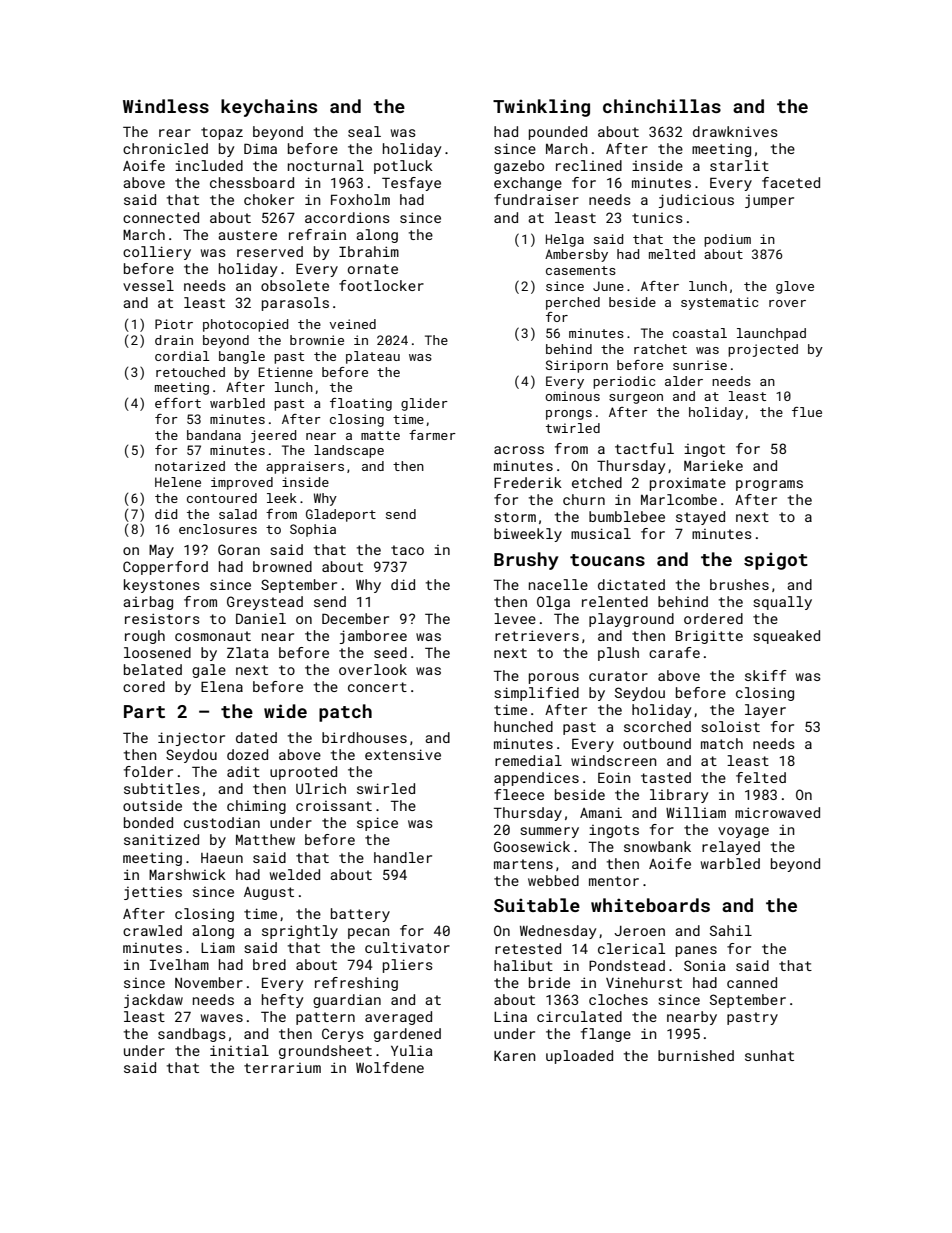  I want to click on cordial, so click(182, 356).
